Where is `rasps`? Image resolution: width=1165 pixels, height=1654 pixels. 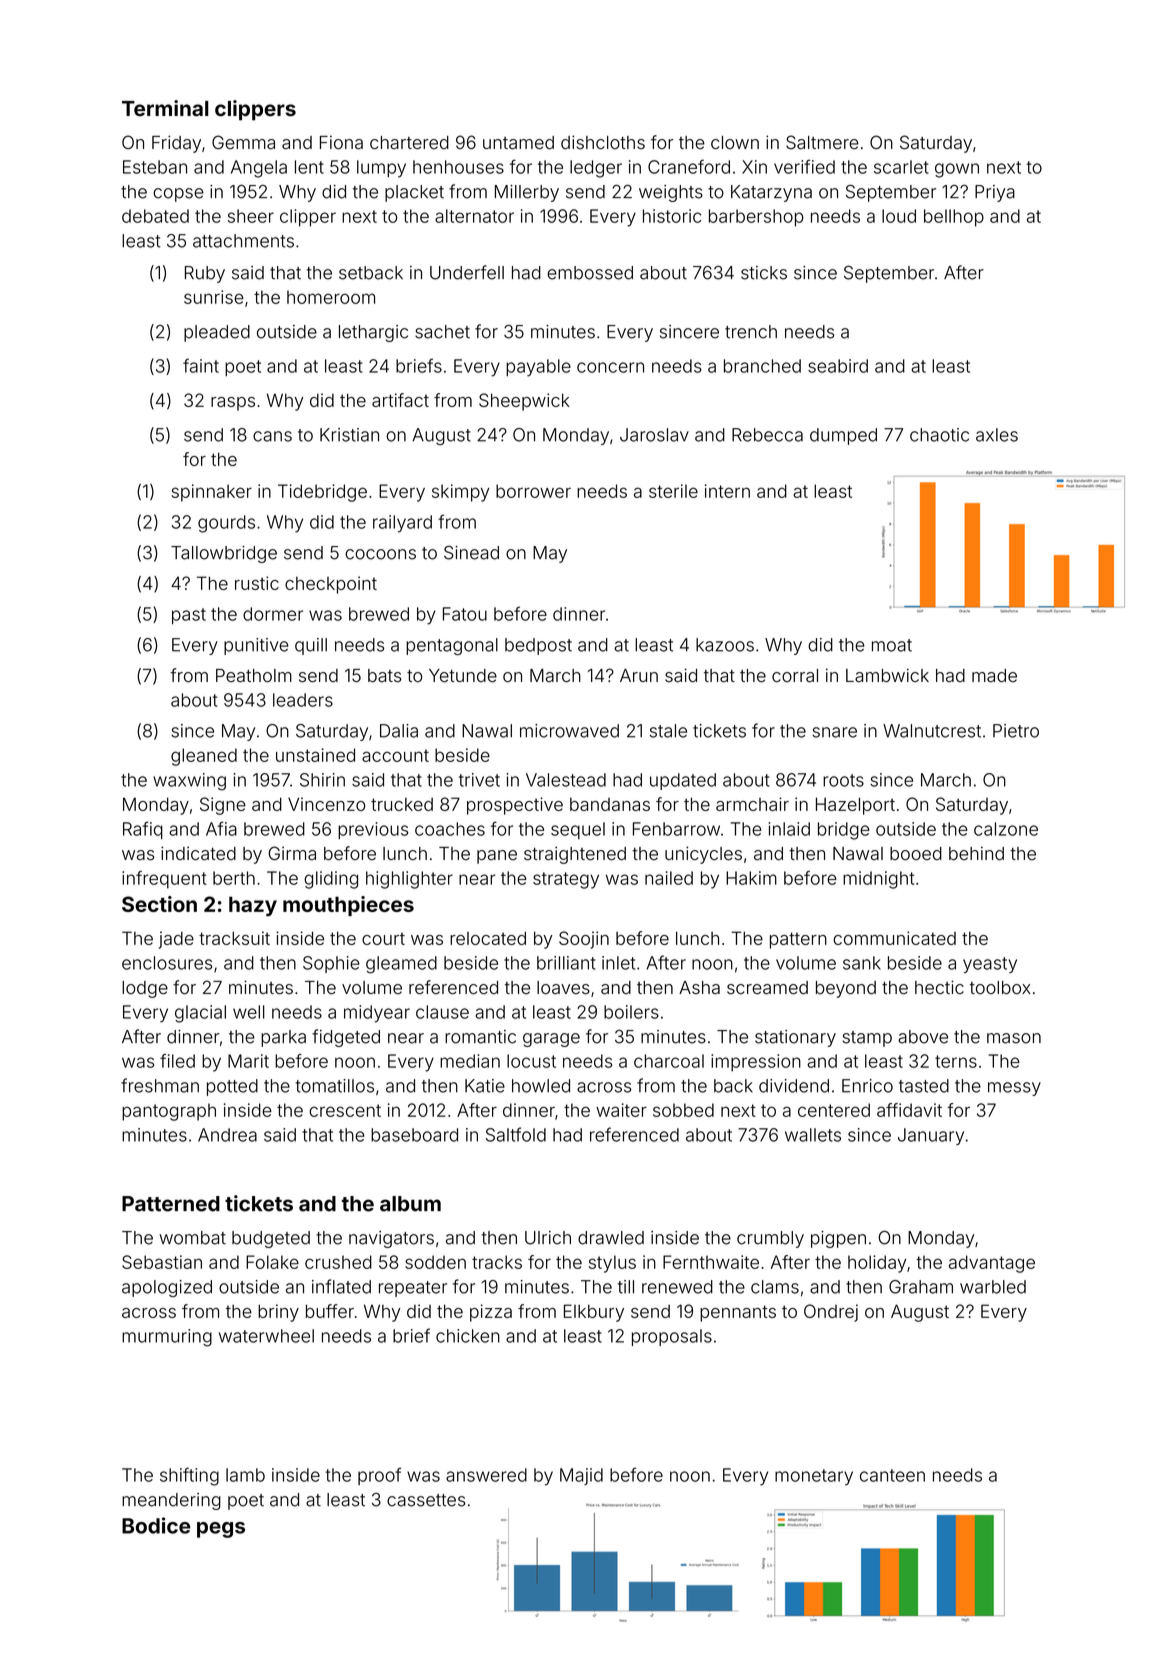 rasps is located at coordinates (233, 404).
